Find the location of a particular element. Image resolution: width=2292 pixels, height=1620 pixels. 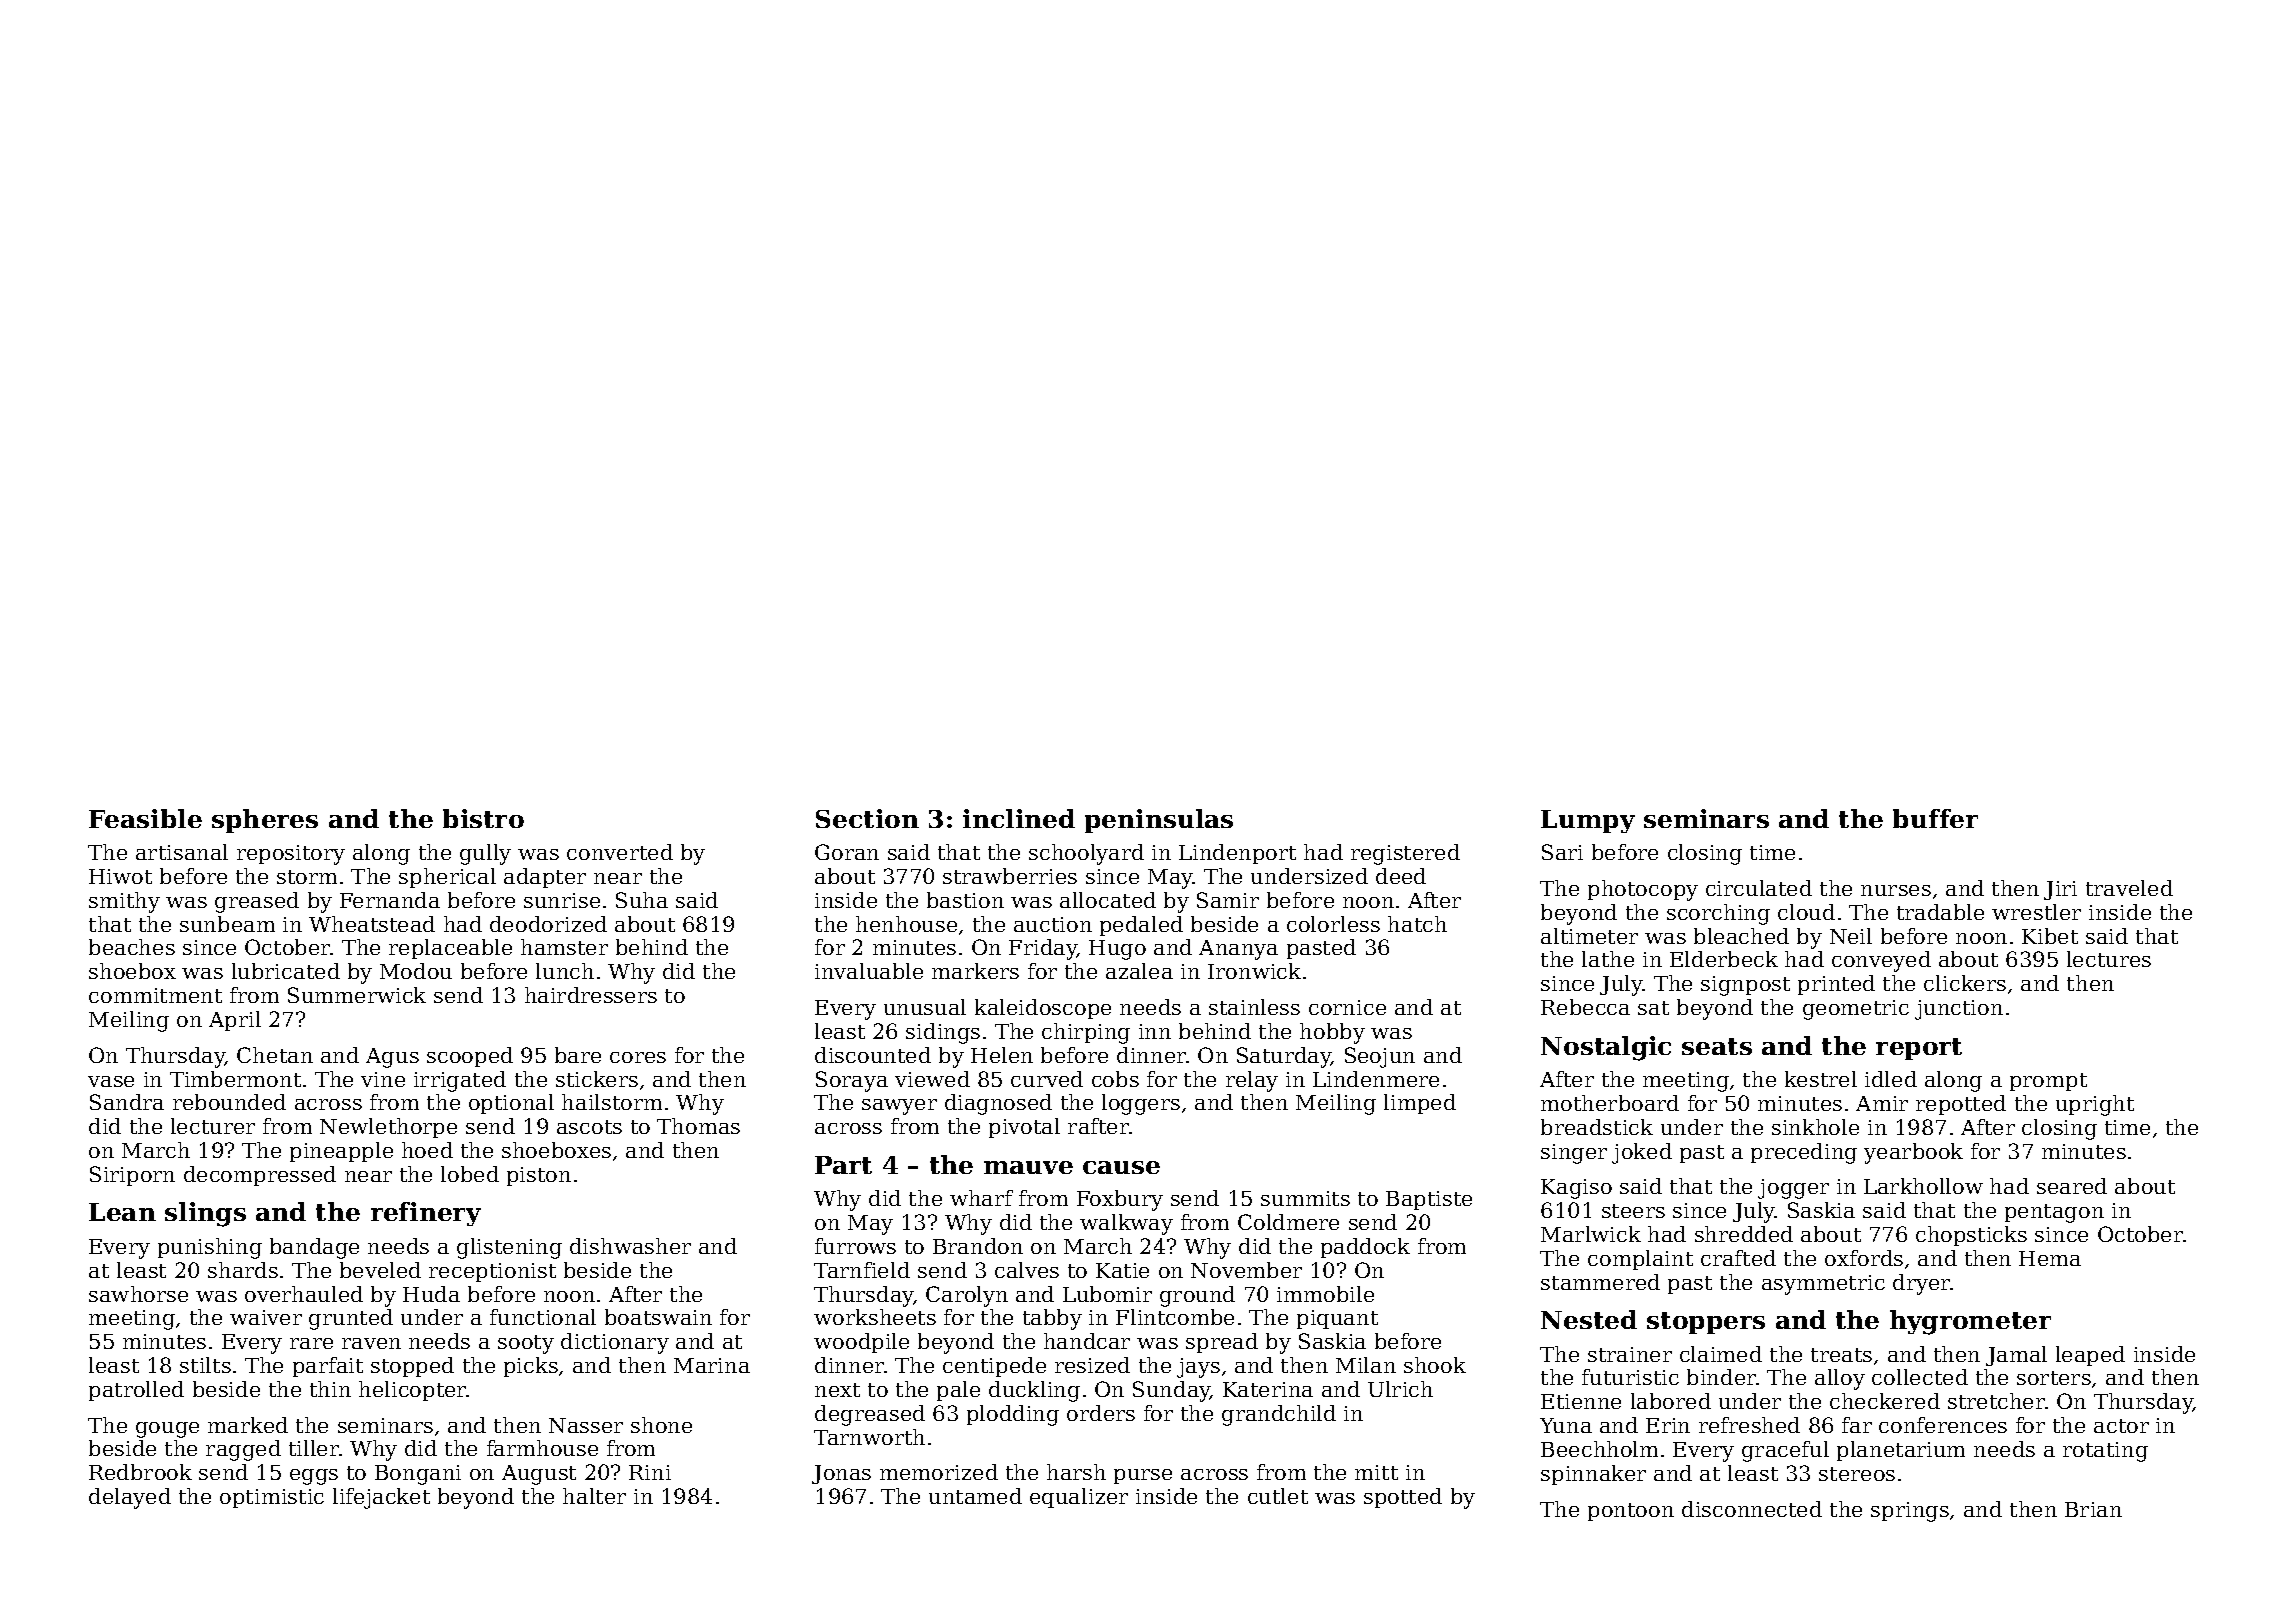

spheres is located at coordinates (265, 821).
